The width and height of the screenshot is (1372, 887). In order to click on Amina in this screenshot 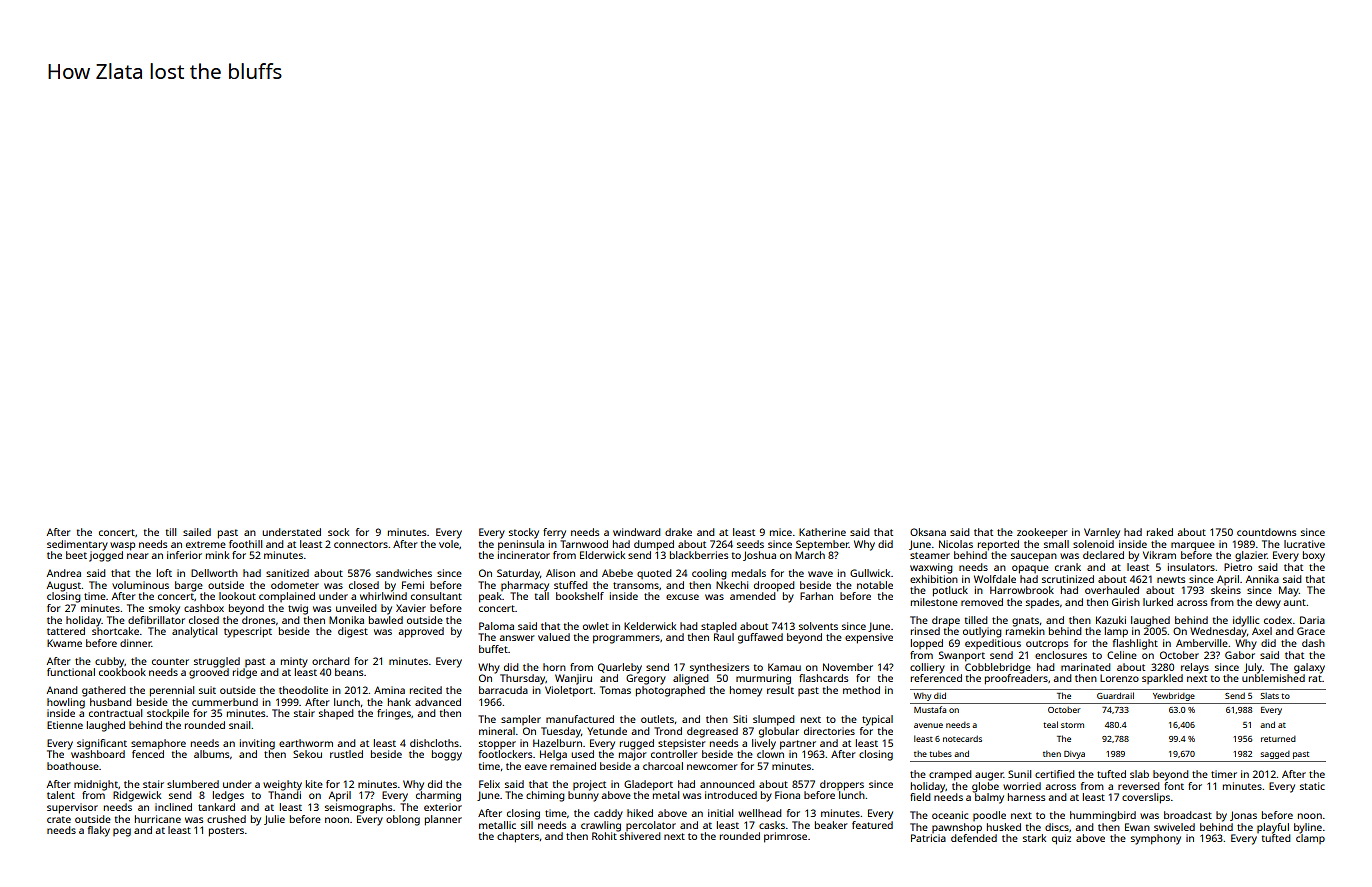, I will do `click(389, 690)`.
